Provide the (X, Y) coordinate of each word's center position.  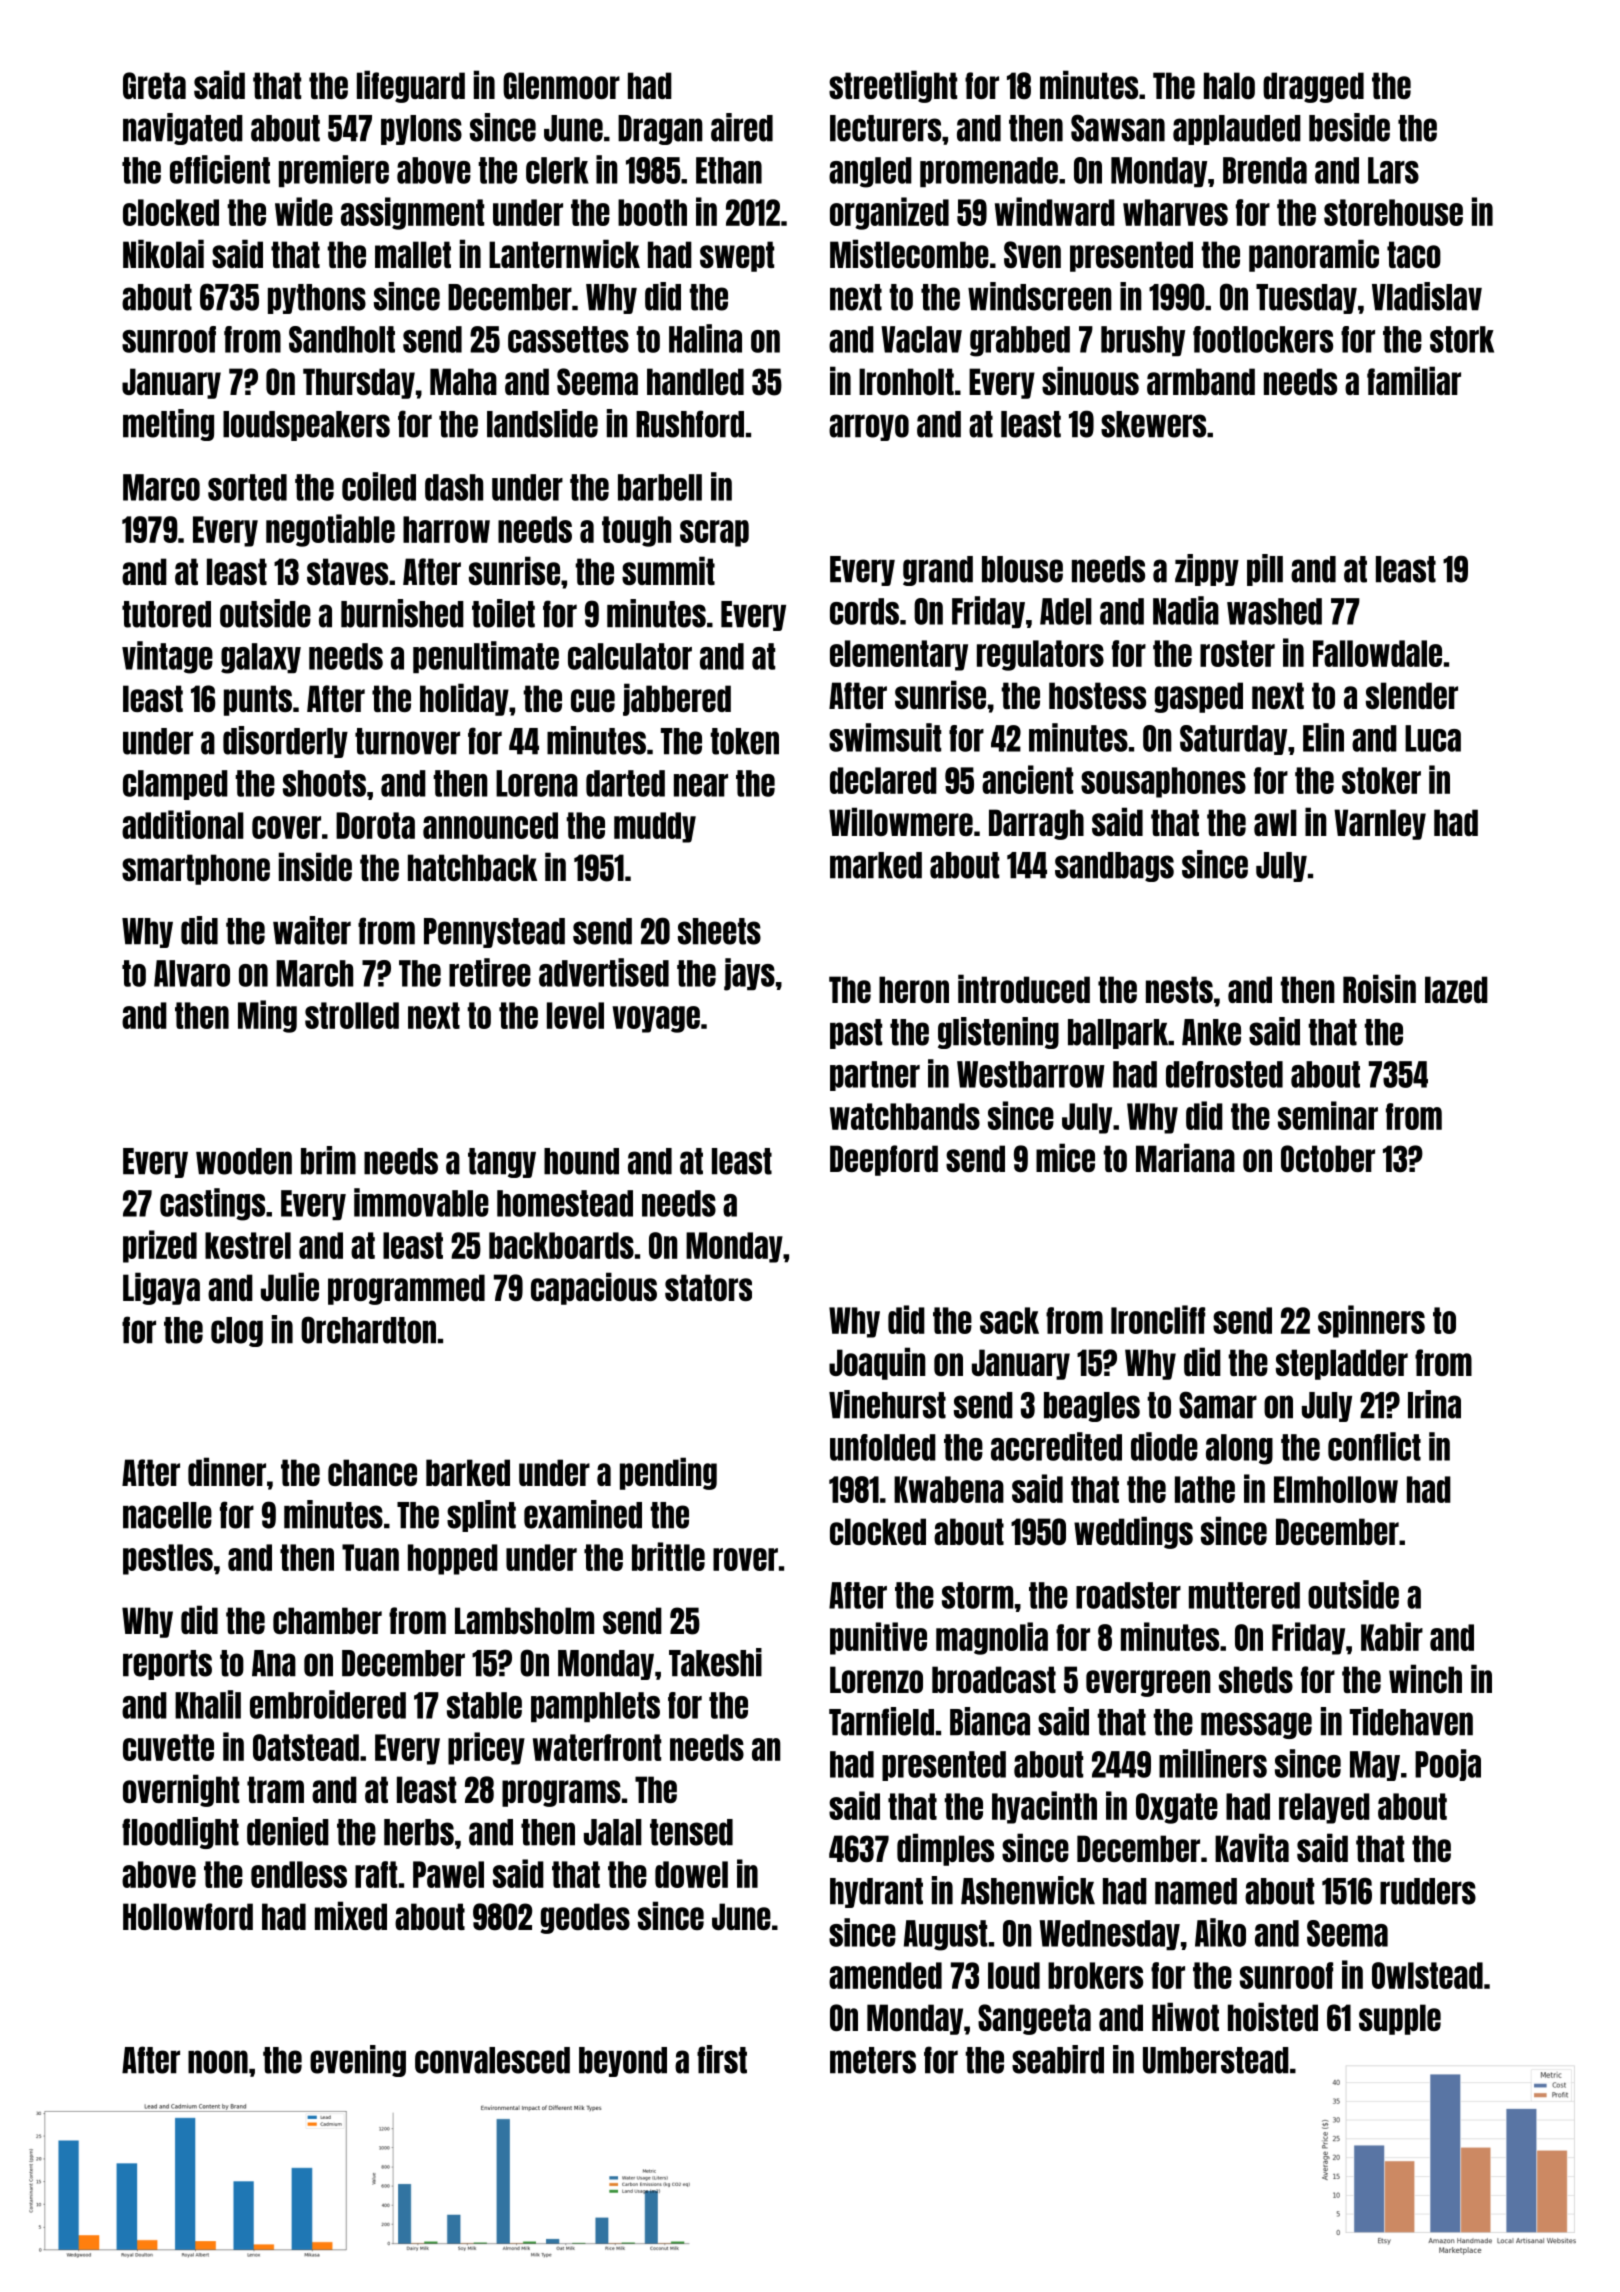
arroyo (869, 427)
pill (1265, 570)
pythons (317, 299)
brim (328, 1160)
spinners (1371, 1321)
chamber (327, 1620)
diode (1164, 1446)
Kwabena (949, 1489)
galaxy (261, 658)
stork (1462, 339)
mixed (351, 1915)
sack (1009, 1320)
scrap (714, 533)
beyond (623, 2062)
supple (1400, 2019)
